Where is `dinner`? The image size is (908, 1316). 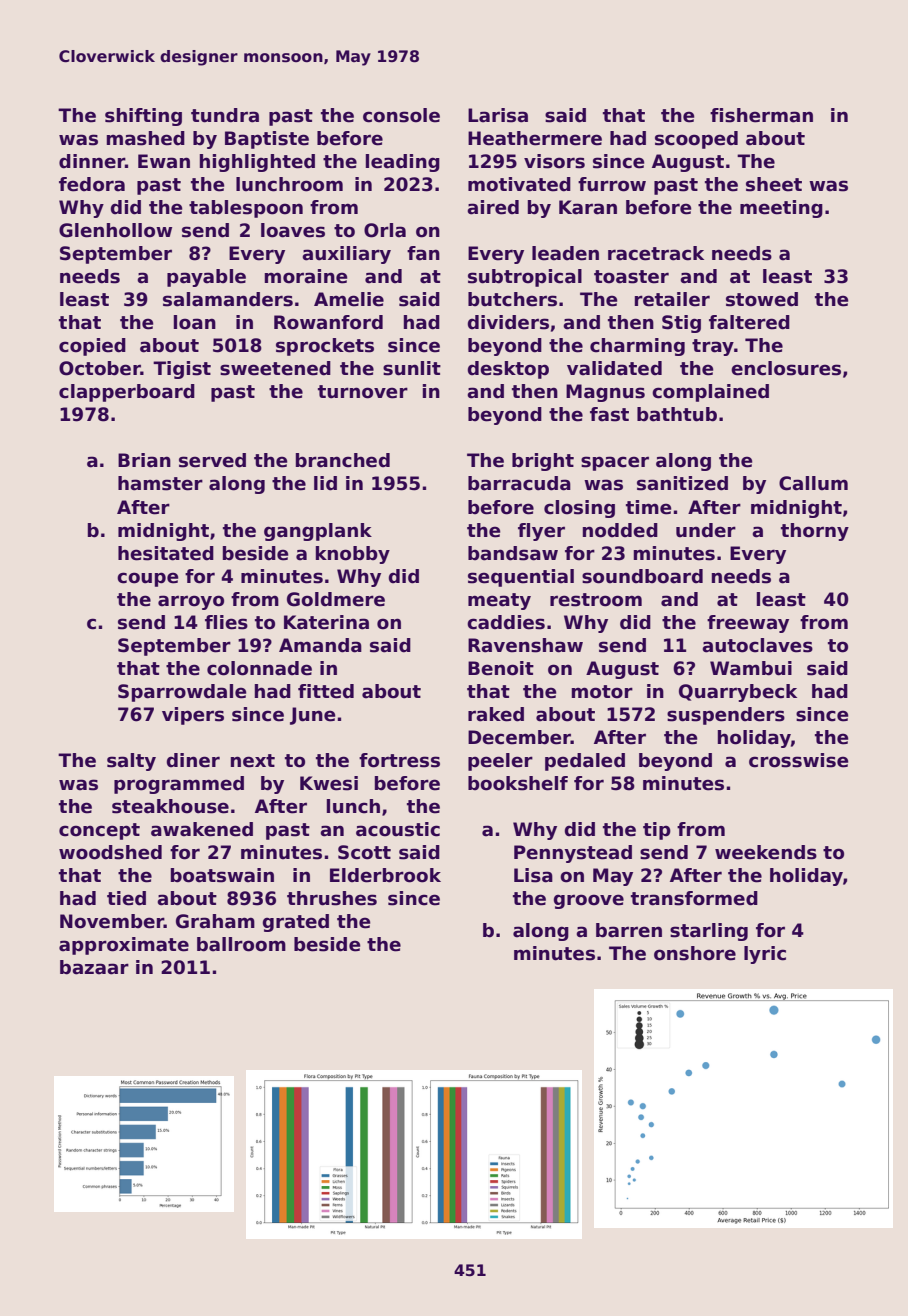 dinner is located at coordinates (92, 161).
